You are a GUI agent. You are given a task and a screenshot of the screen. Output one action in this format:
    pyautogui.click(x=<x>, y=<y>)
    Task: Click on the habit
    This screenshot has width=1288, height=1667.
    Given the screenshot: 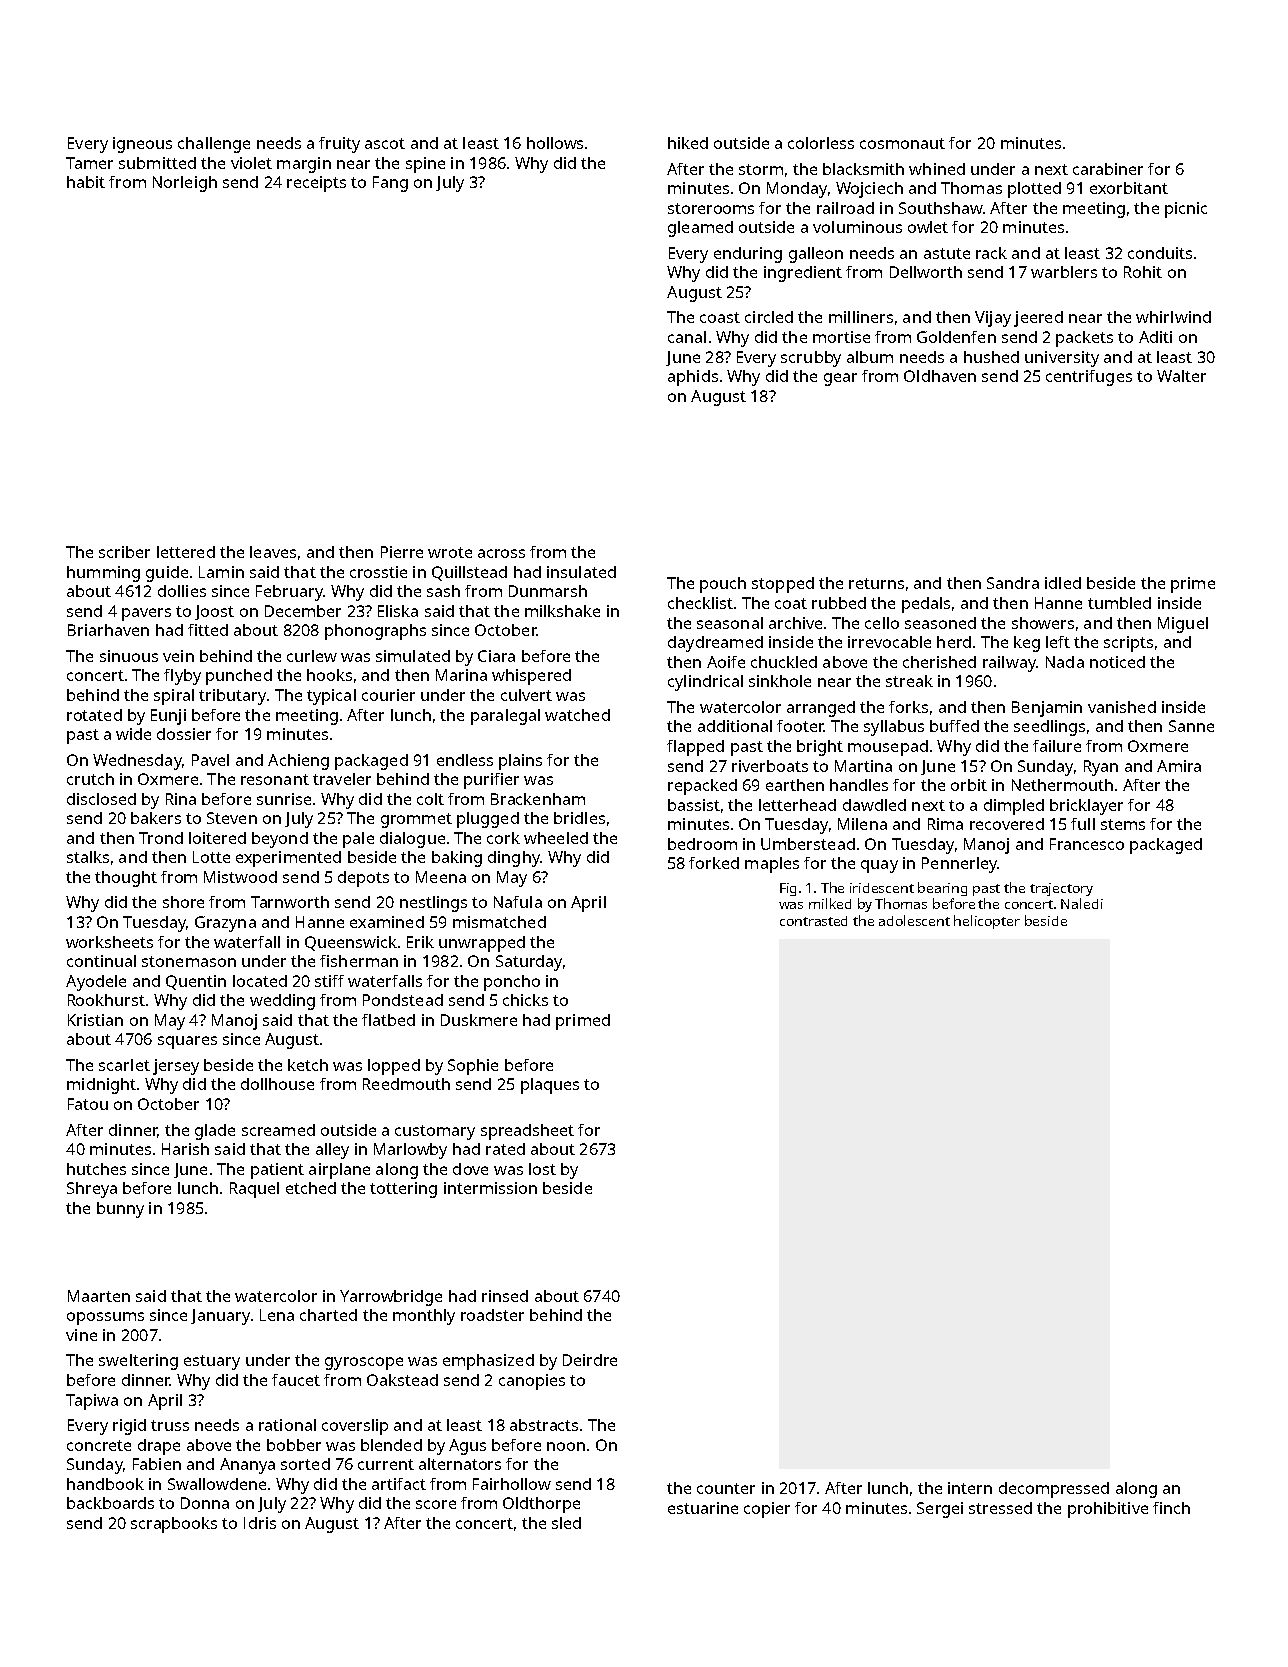 What is the action you would take?
    pyautogui.click(x=86, y=182)
